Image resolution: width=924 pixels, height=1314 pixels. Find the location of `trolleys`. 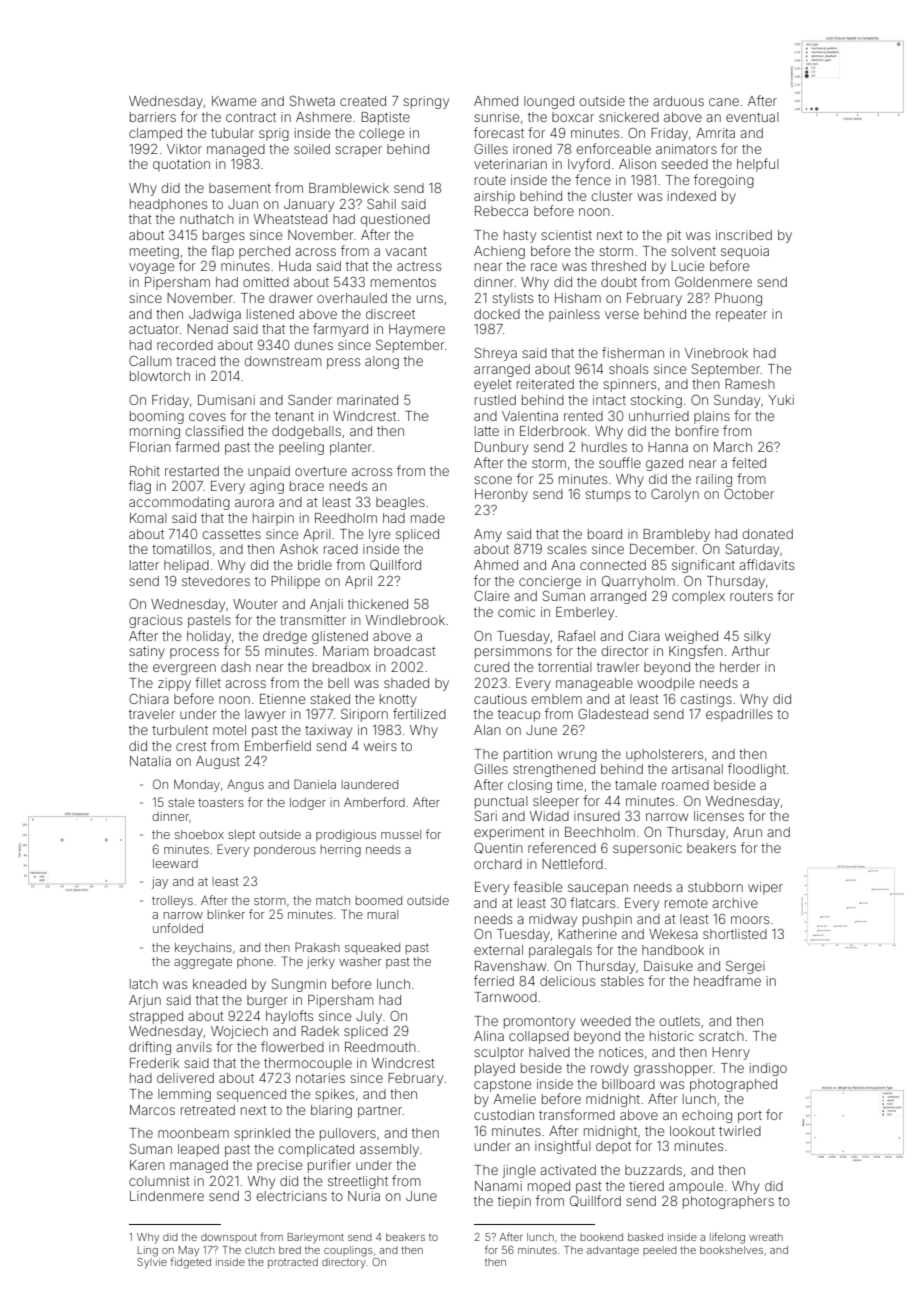

trolleys is located at coordinates (172, 902).
